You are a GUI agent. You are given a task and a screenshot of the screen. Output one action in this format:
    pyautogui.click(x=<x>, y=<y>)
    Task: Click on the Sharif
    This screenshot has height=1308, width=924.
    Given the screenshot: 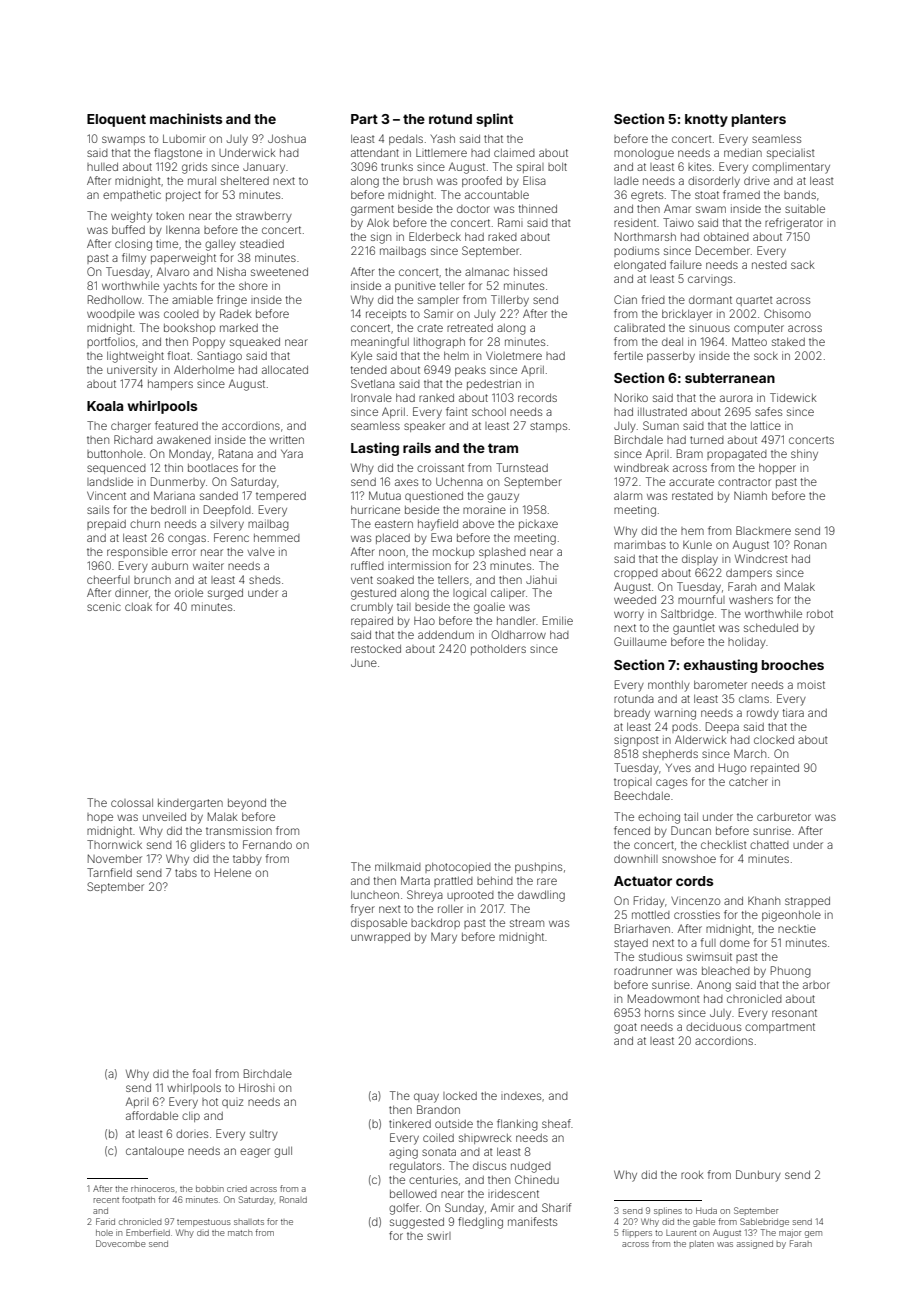 What is the action you would take?
    pyautogui.click(x=557, y=1207)
